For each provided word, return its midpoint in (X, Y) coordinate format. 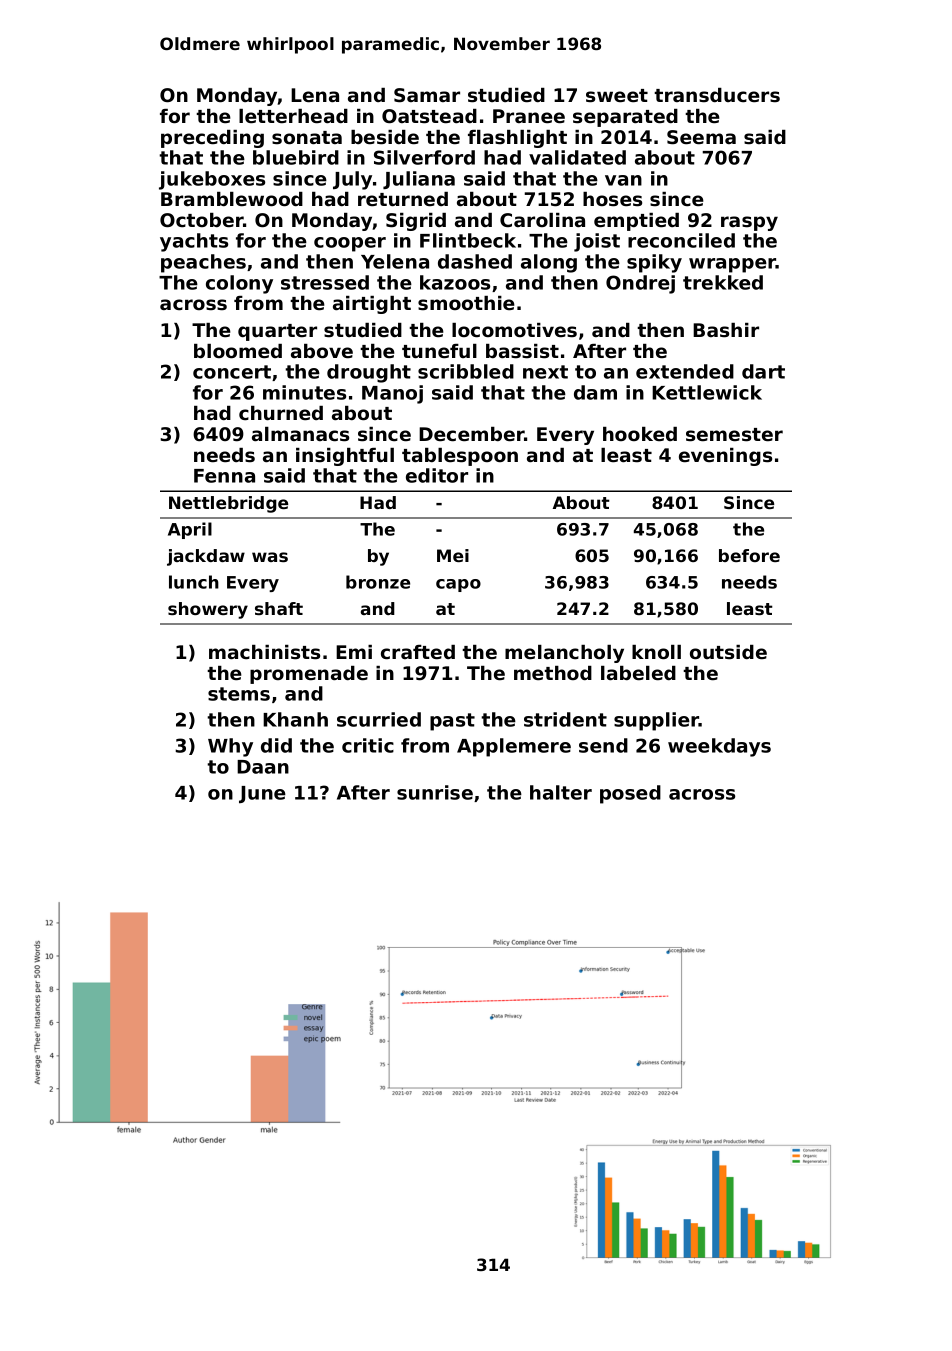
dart (763, 371)
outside (728, 652)
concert (232, 372)
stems (239, 694)
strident (565, 719)
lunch (194, 582)
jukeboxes (212, 180)
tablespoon (460, 457)
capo (458, 585)
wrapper (732, 265)
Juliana (419, 180)
